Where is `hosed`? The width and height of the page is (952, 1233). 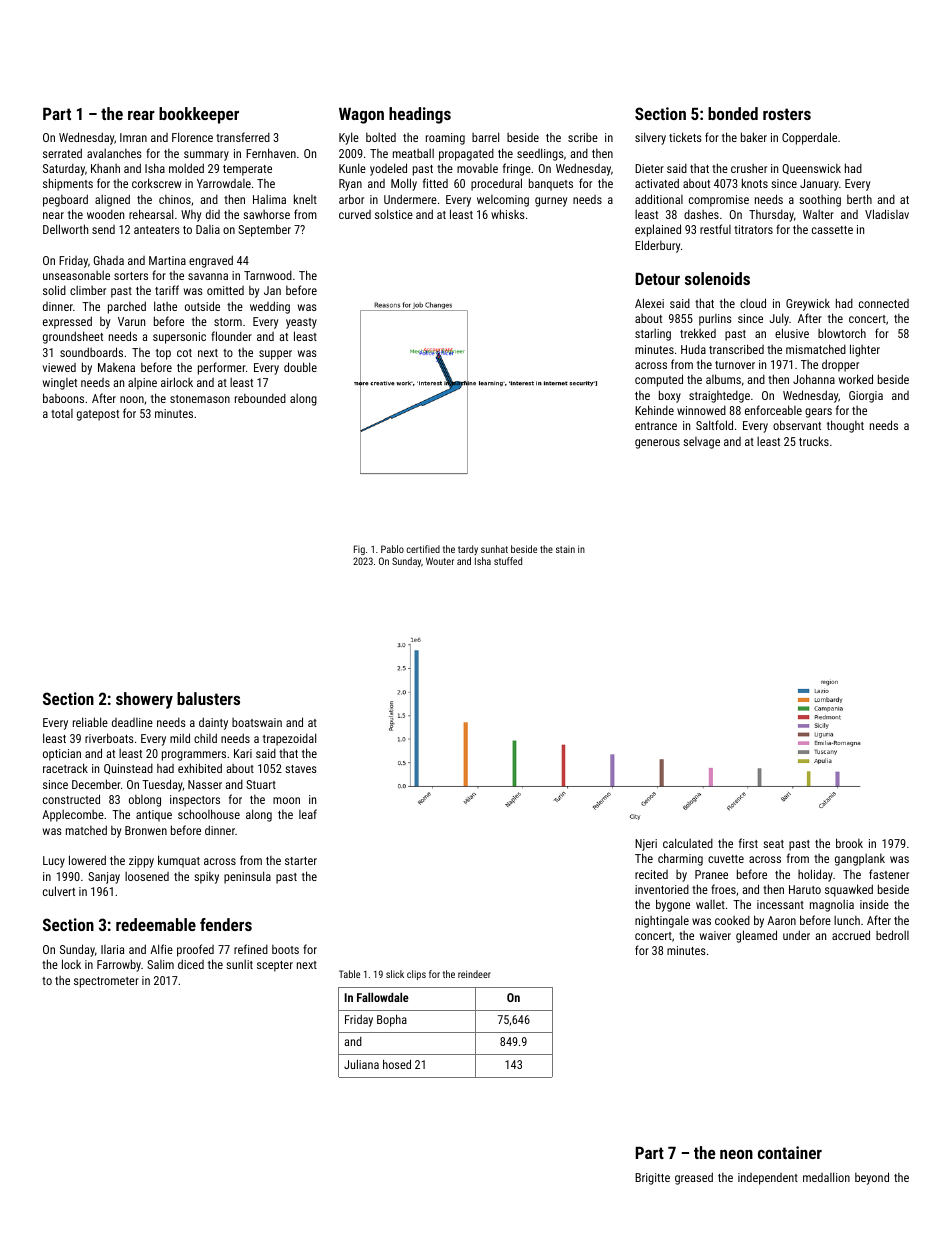
hosed is located at coordinates (397, 1064).
